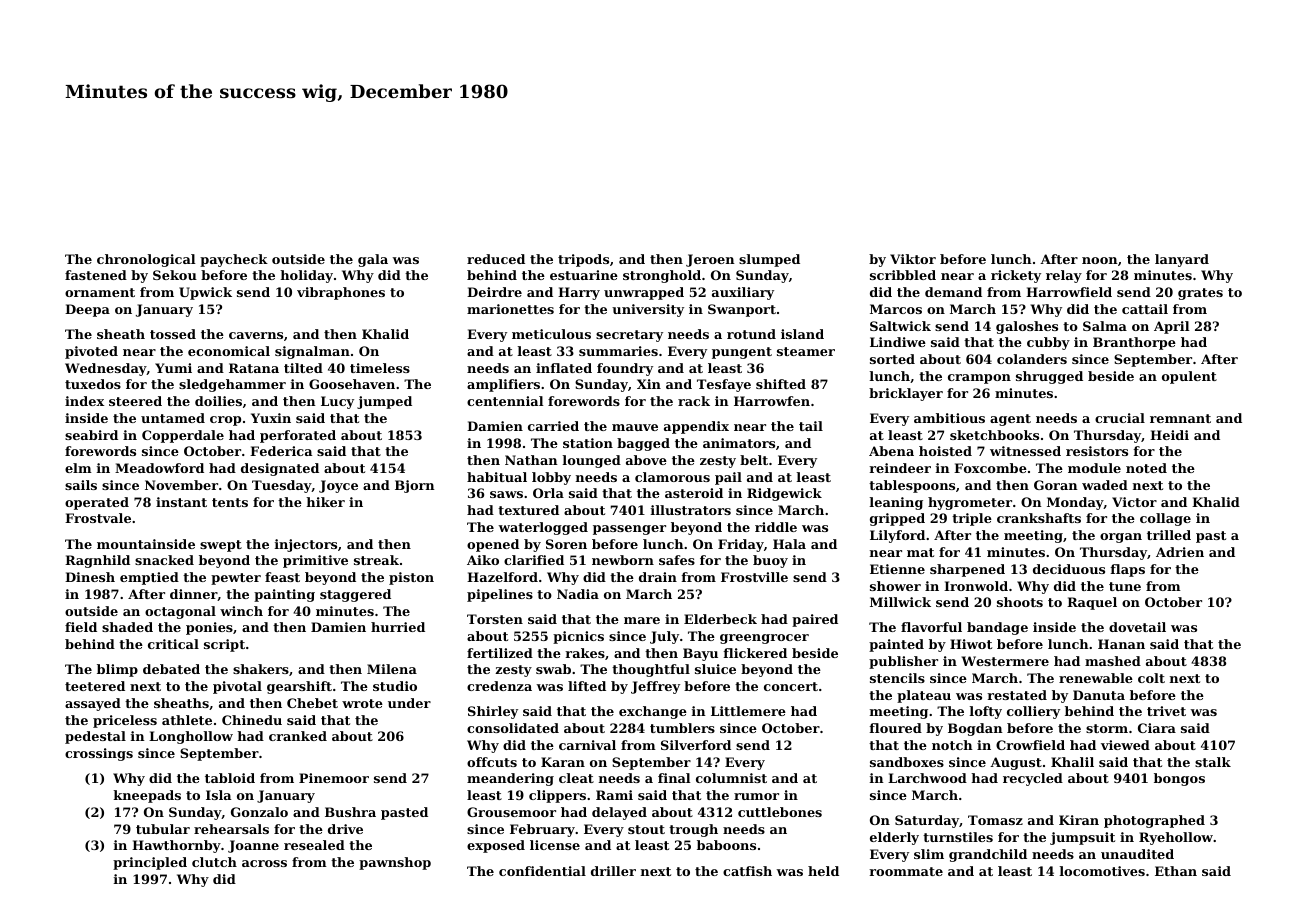 The image size is (1308, 924). Describe the element at coordinates (511, 812) in the screenshot. I see `Grousemoor` at that location.
